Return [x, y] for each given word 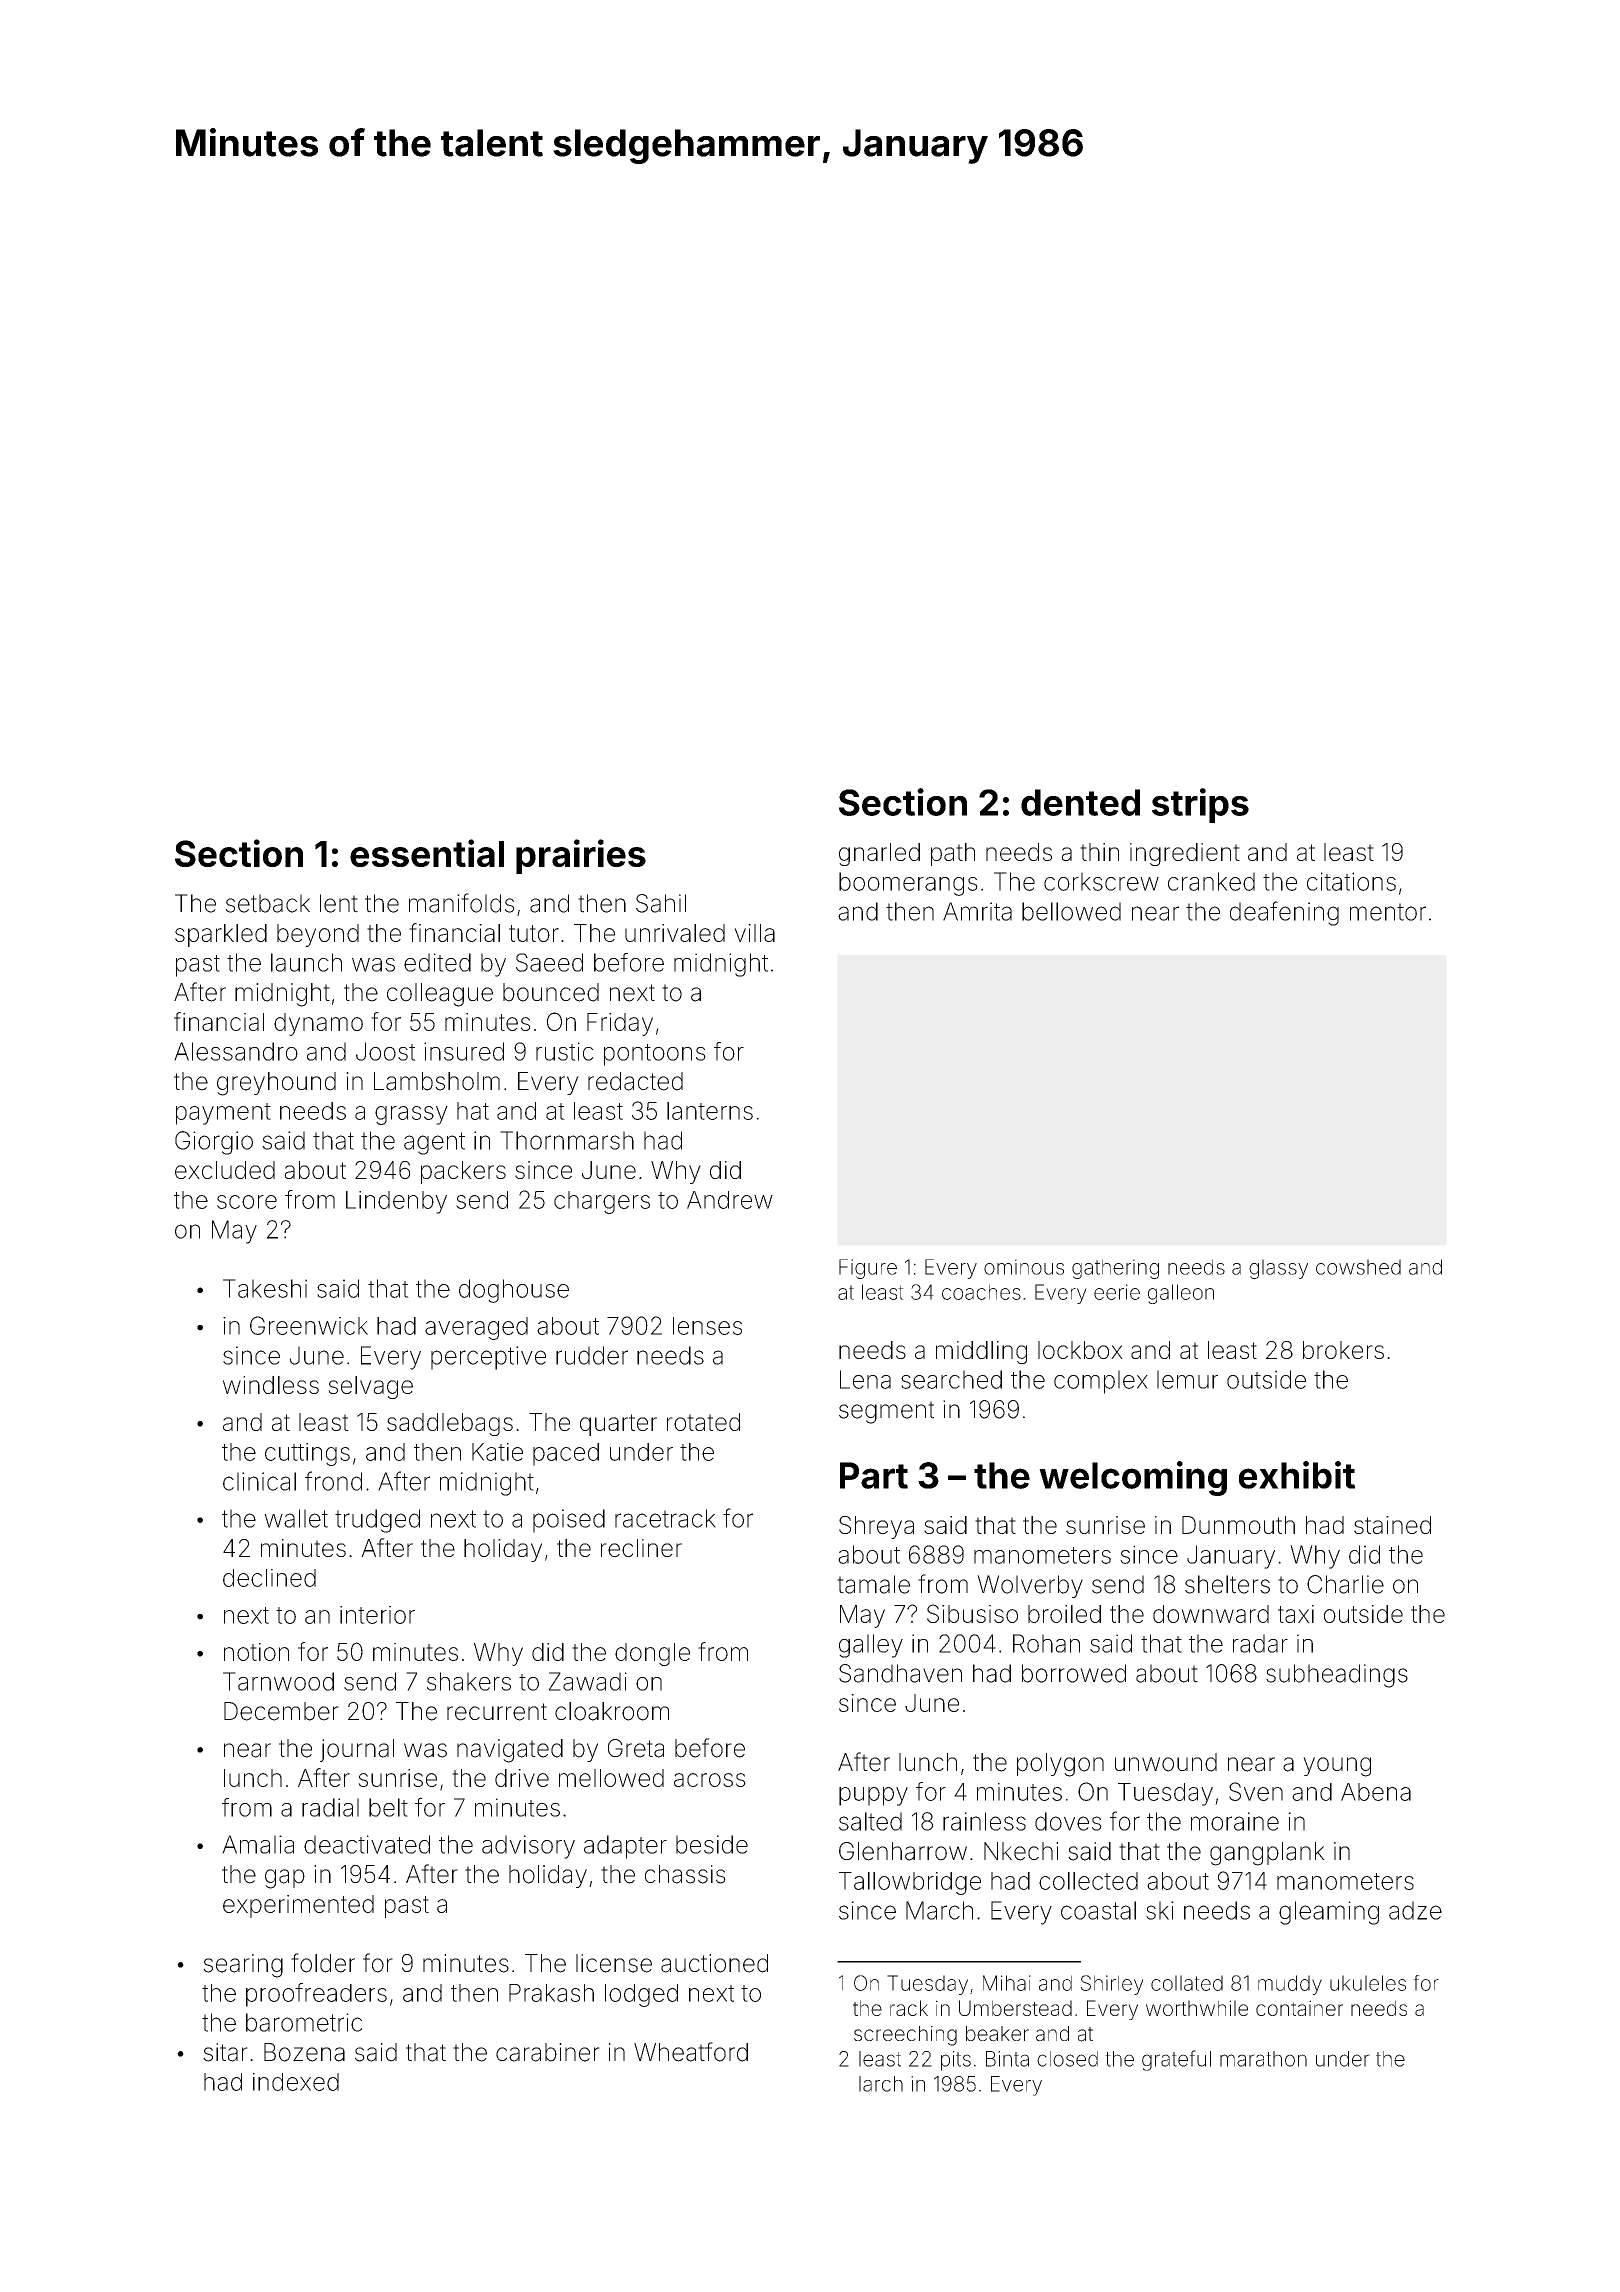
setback [268, 903]
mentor [1388, 912]
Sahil [661, 903]
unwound [1166, 1762]
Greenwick [309, 1325]
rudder [592, 1355]
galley [871, 1646]
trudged [377, 1521]
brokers [1343, 1350]
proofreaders [316, 1995]
